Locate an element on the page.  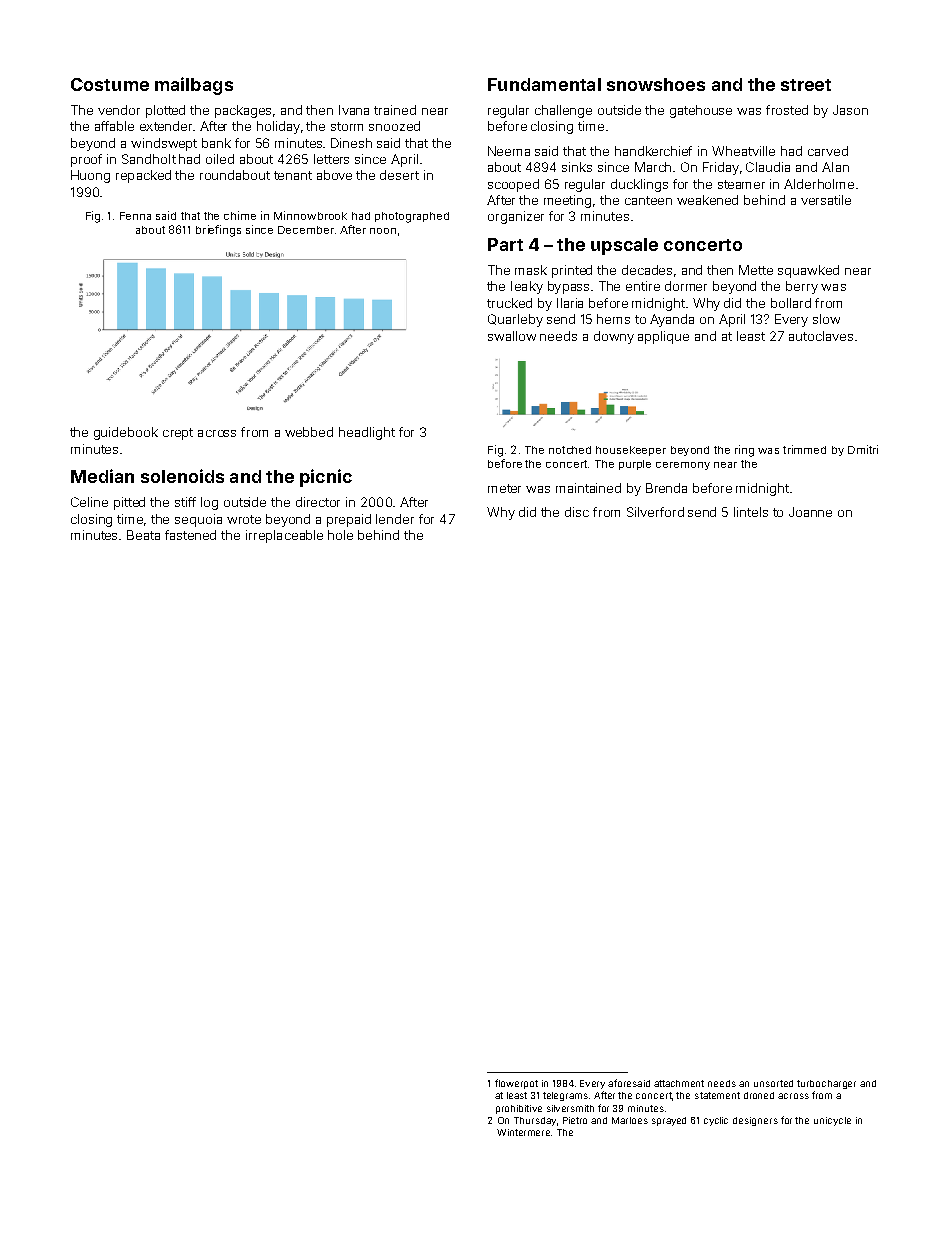
prohibitive is located at coordinates (519, 1109).
